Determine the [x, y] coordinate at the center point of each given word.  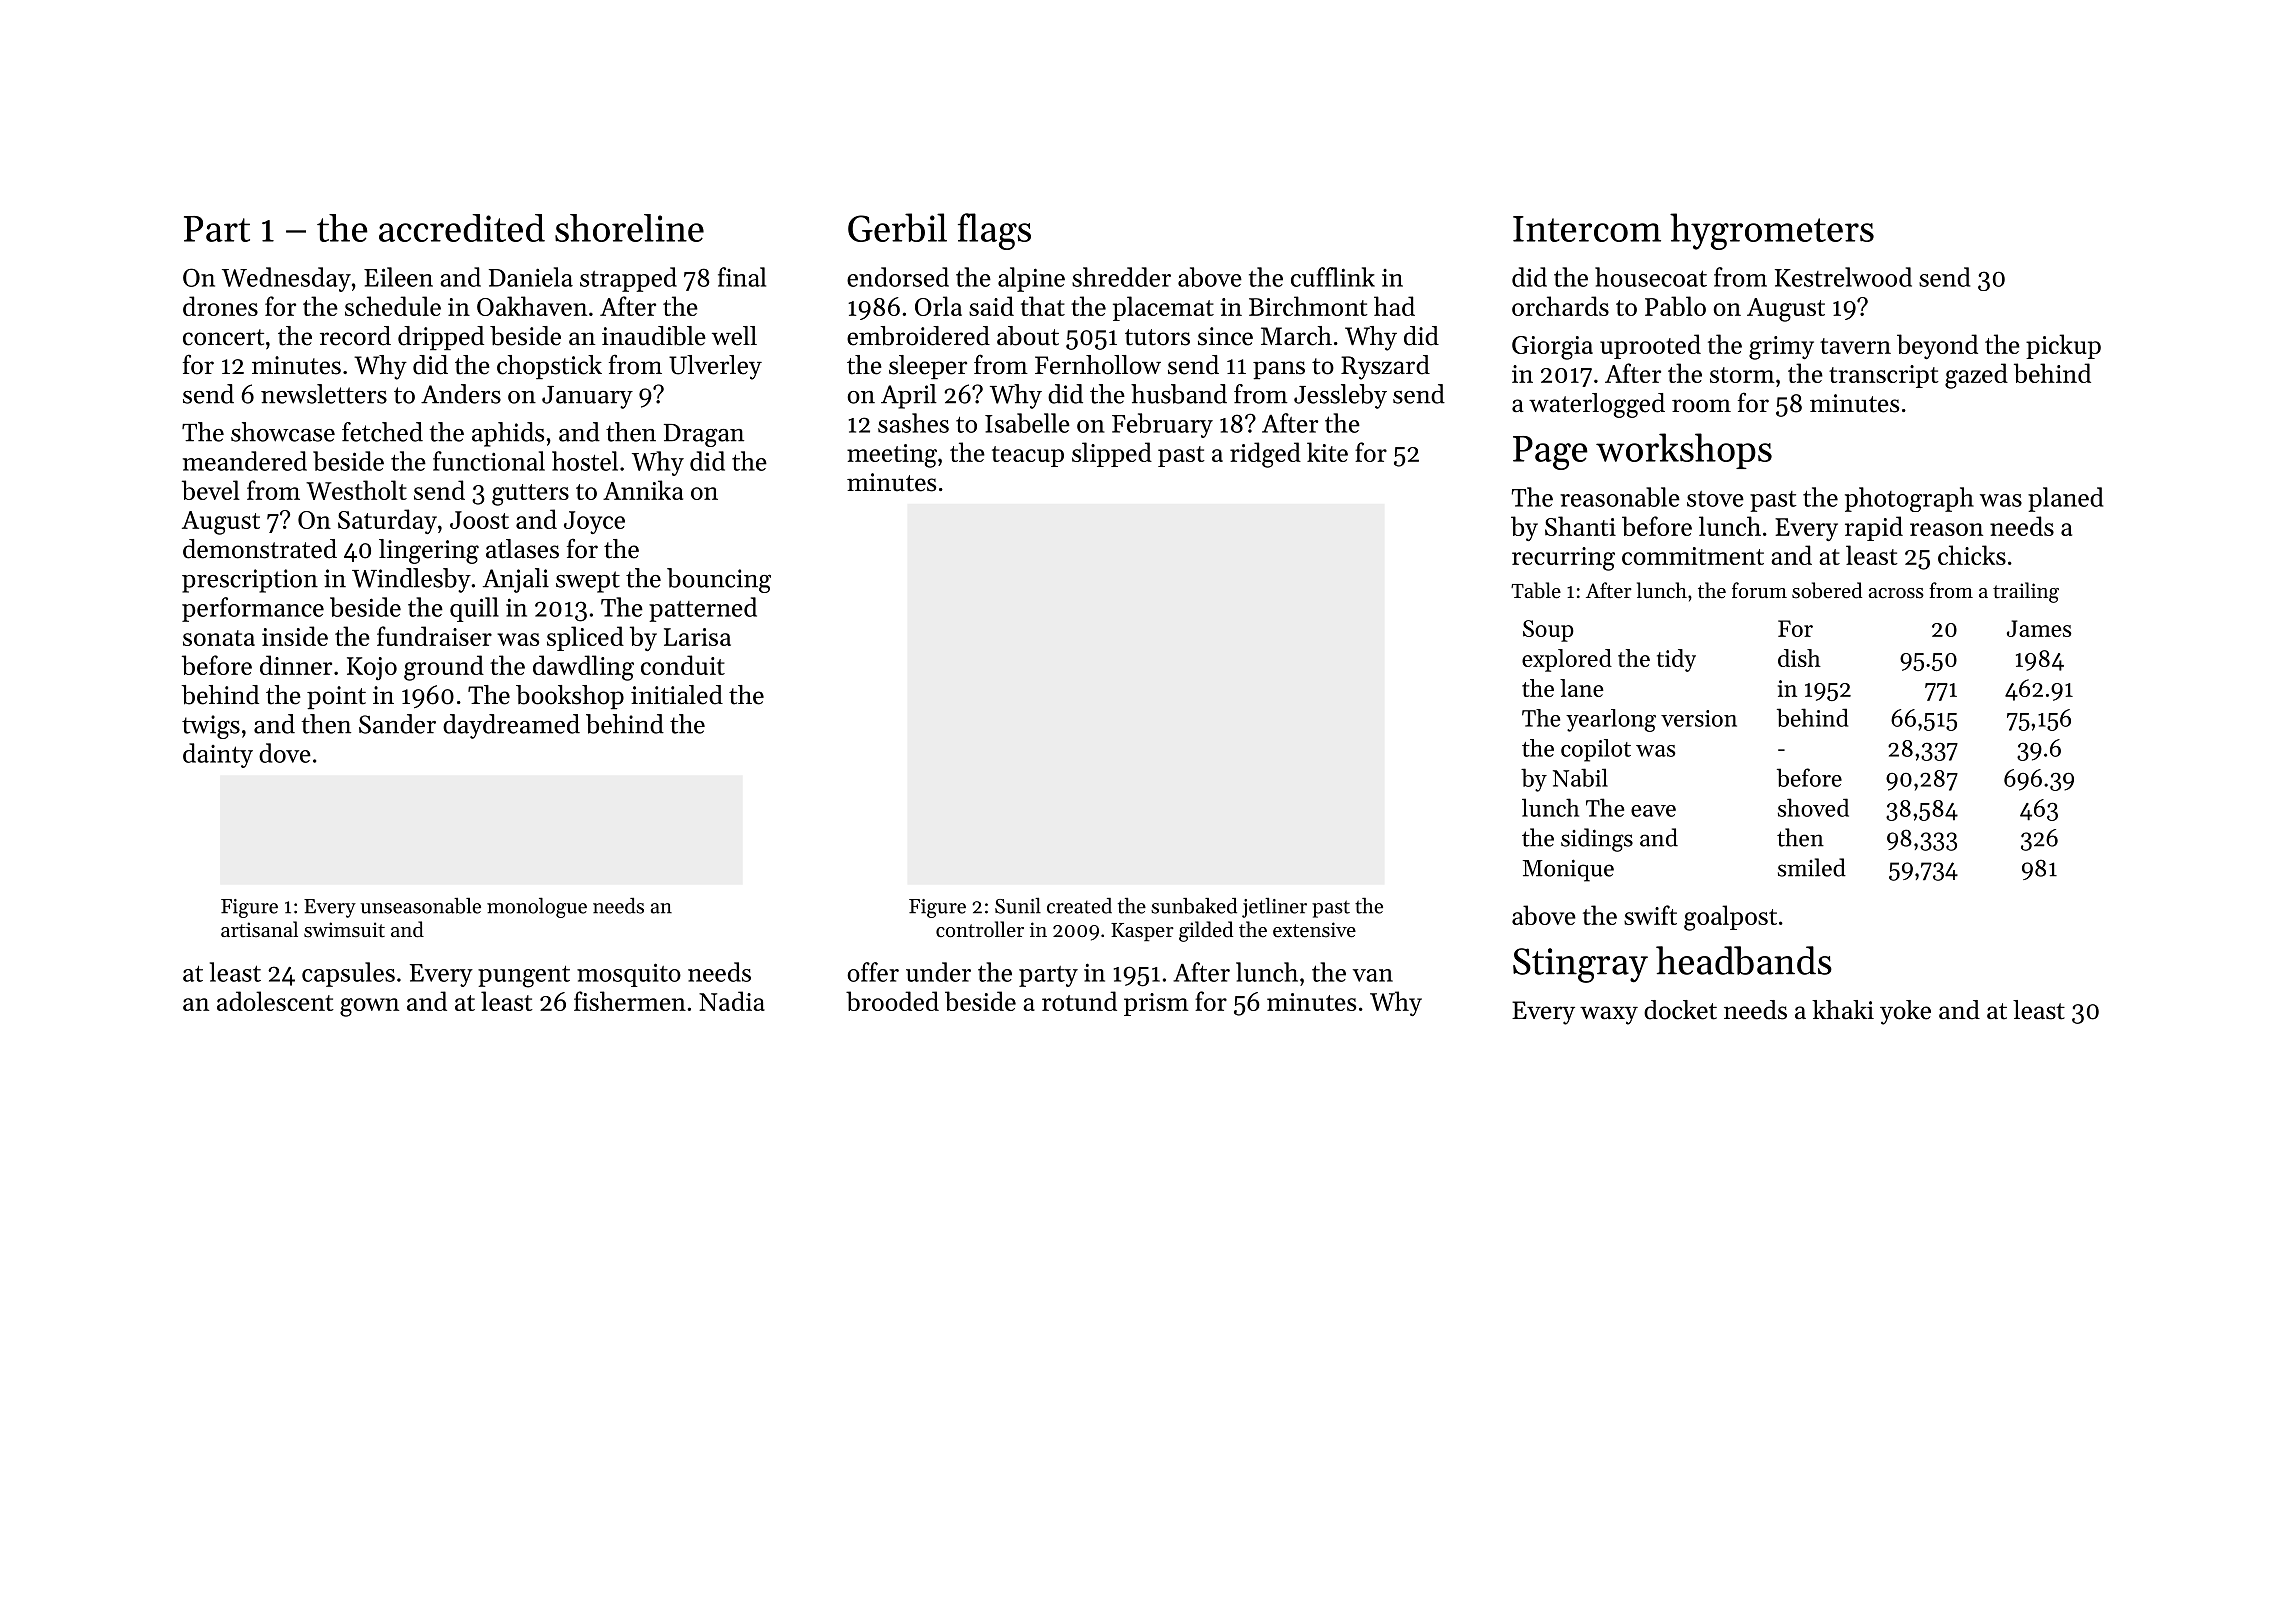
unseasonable [420, 906]
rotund [1079, 1001]
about [1028, 336]
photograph [1909, 499]
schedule [393, 306]
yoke [1905, 1012]
